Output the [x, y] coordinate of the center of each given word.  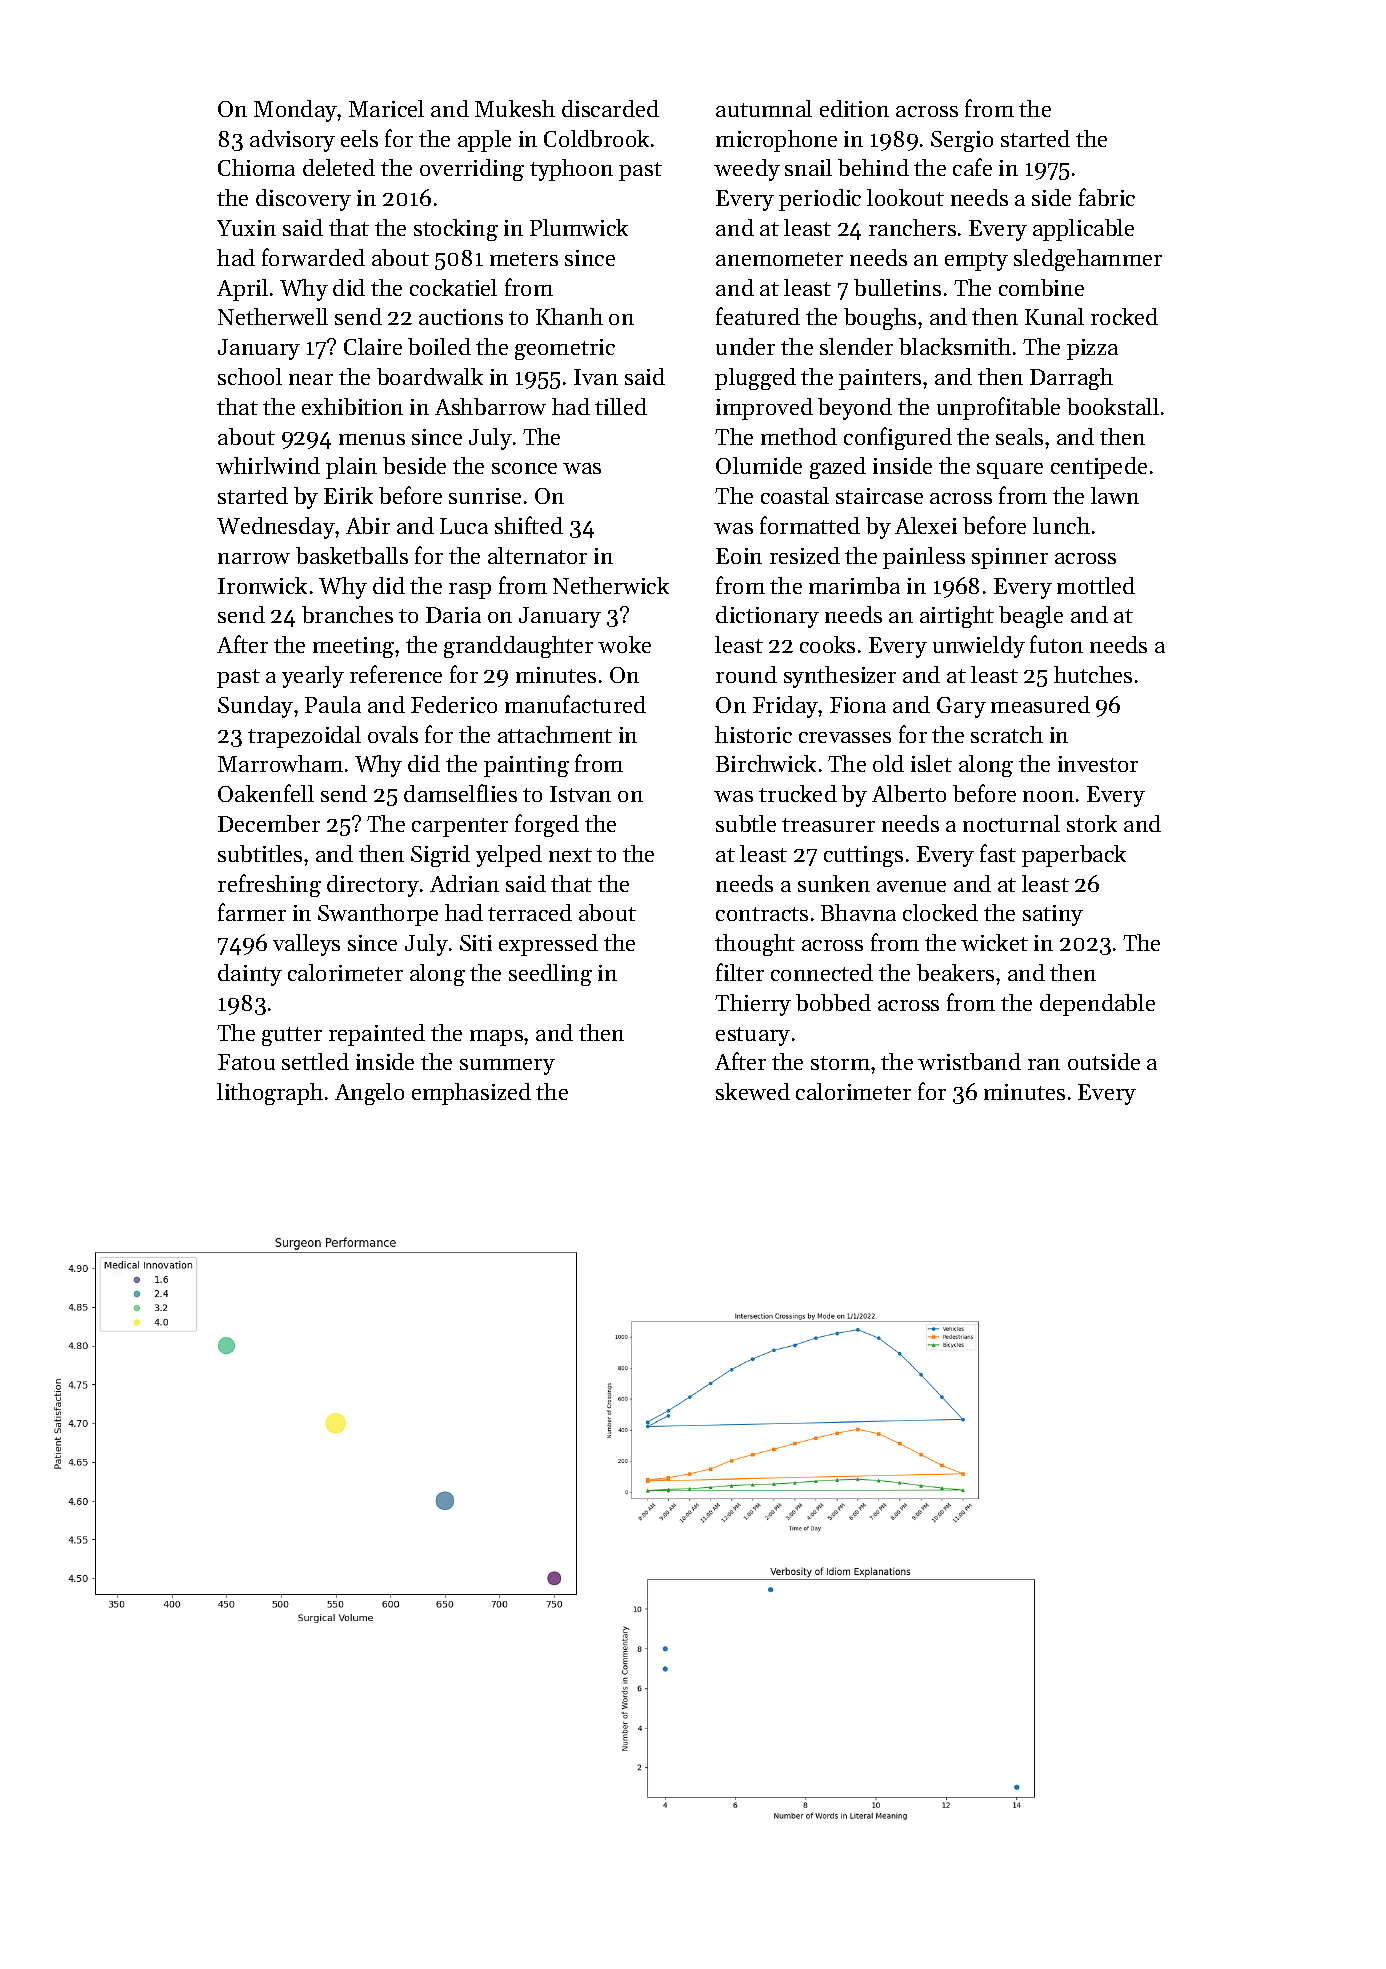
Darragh [1071, 379]
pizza [1092, 349]
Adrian [464, 883]
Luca [464, 526]
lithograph [270, 1094]
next [570, 855]
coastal [795, 495]
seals [1019, 436]
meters [524, 259]
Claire [373, 346]
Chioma [256, 167]
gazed [838, 468]
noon [1048, 796]
